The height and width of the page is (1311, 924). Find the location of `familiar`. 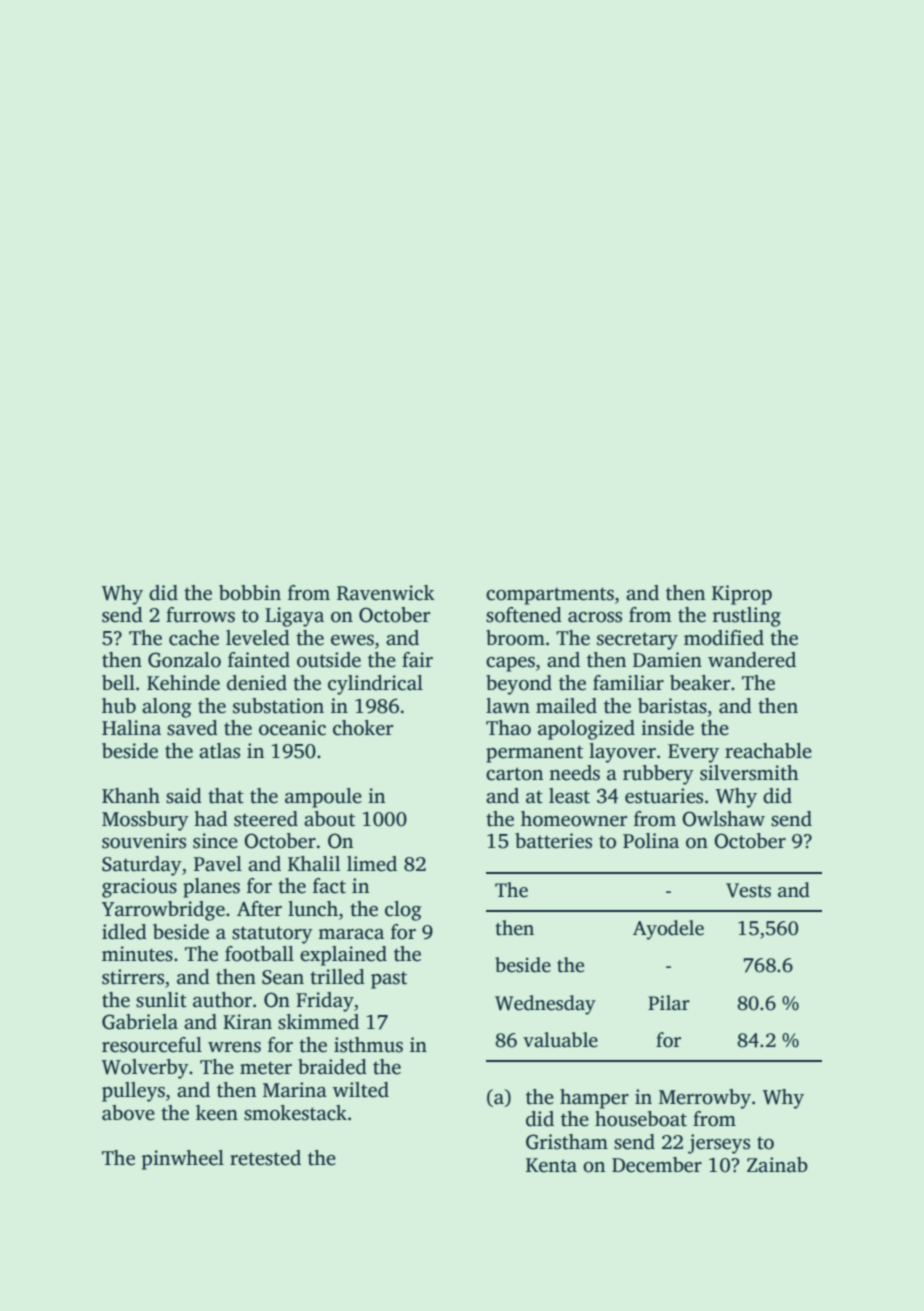

familiar is located at coordinates (628, 683).
